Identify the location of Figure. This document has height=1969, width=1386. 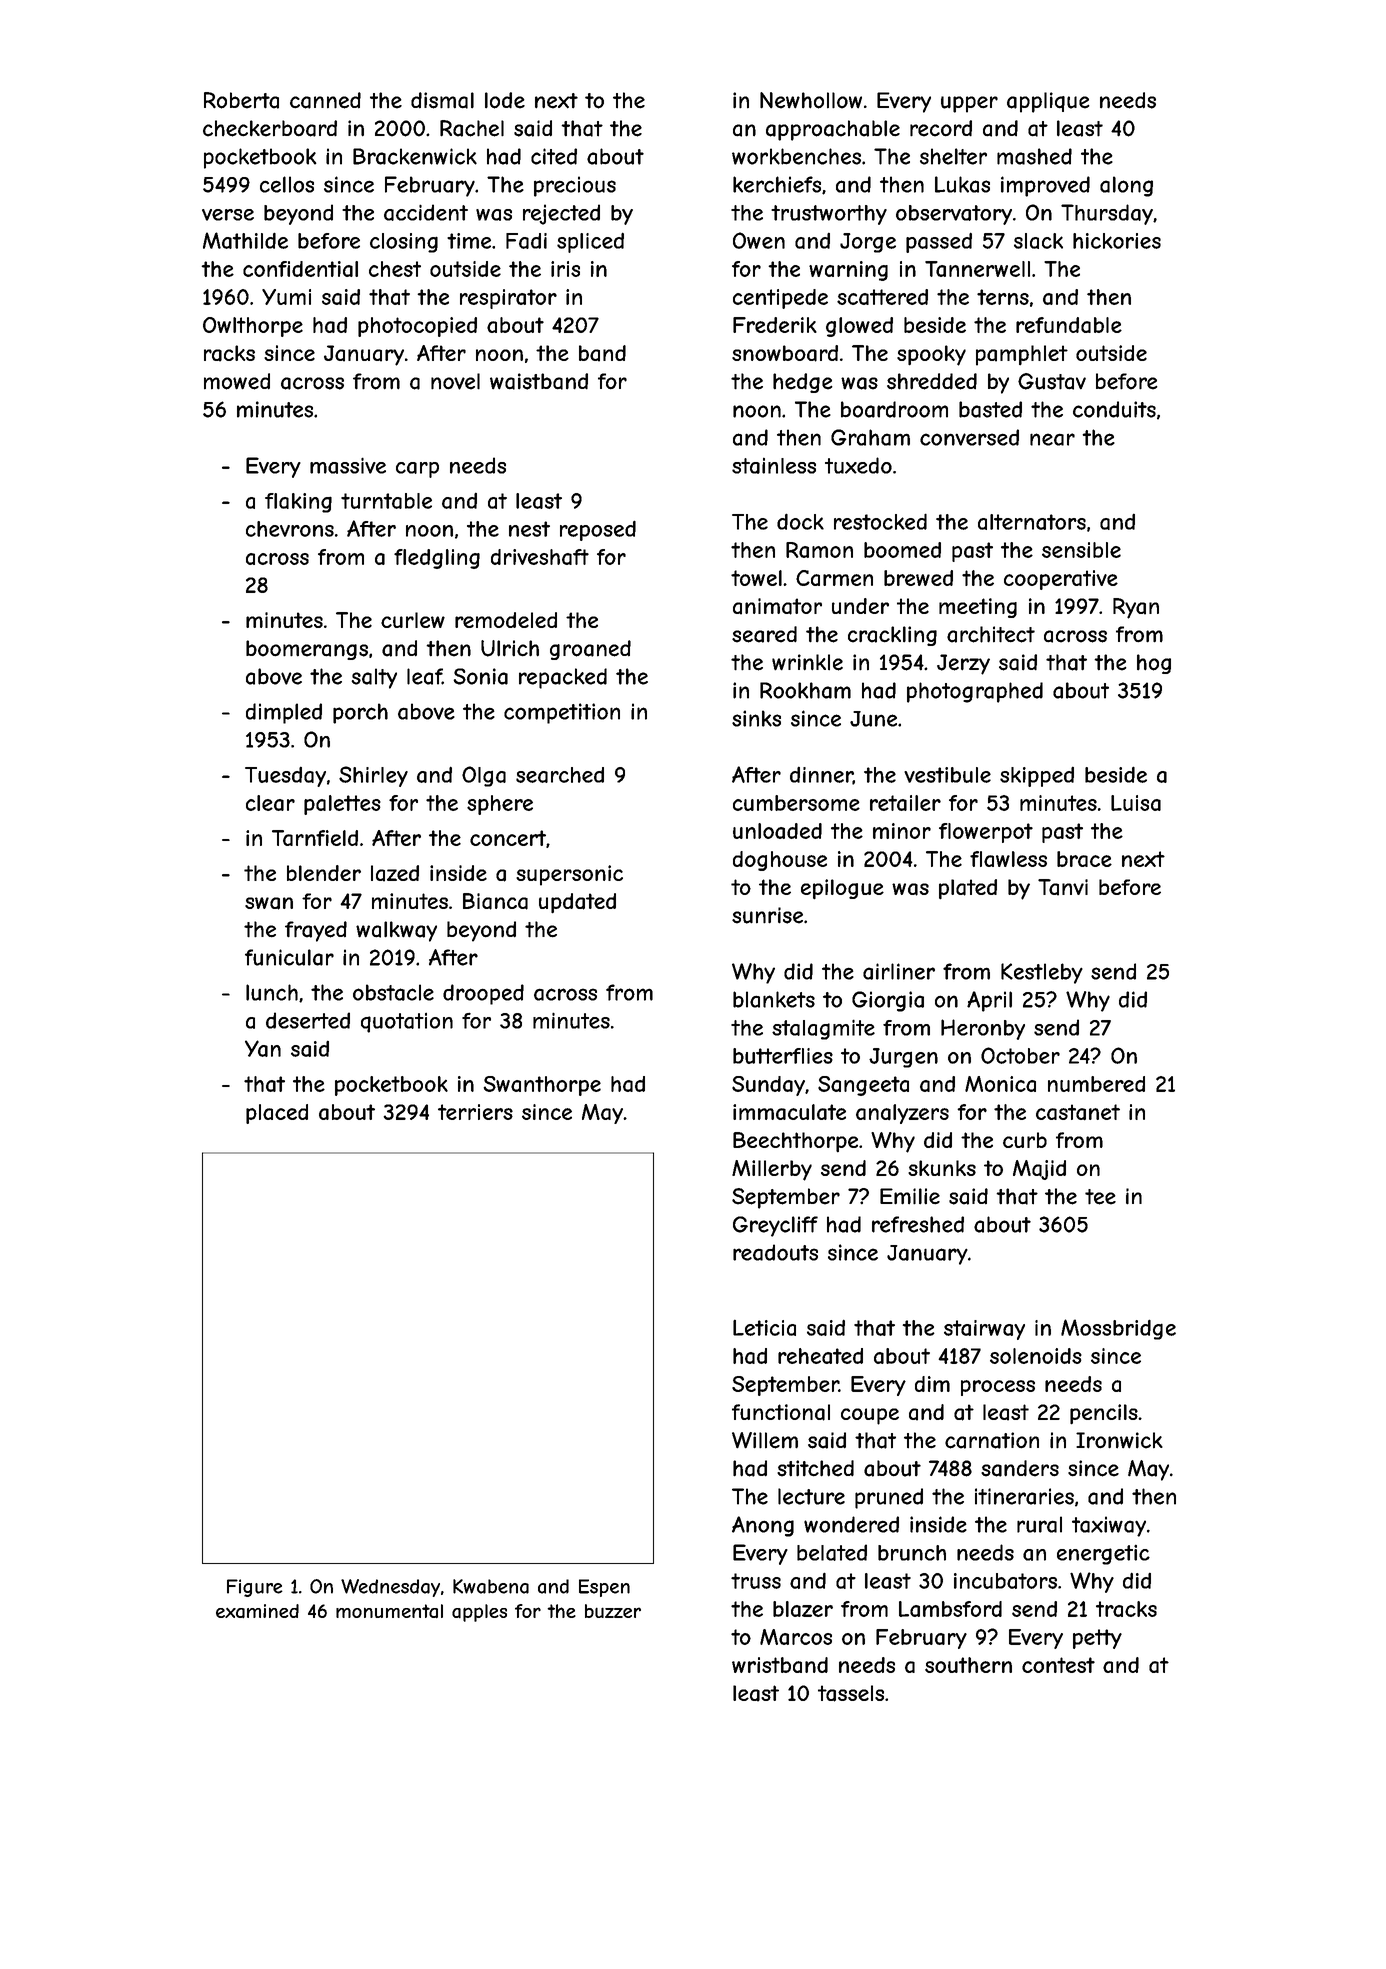
(255, 1588).
